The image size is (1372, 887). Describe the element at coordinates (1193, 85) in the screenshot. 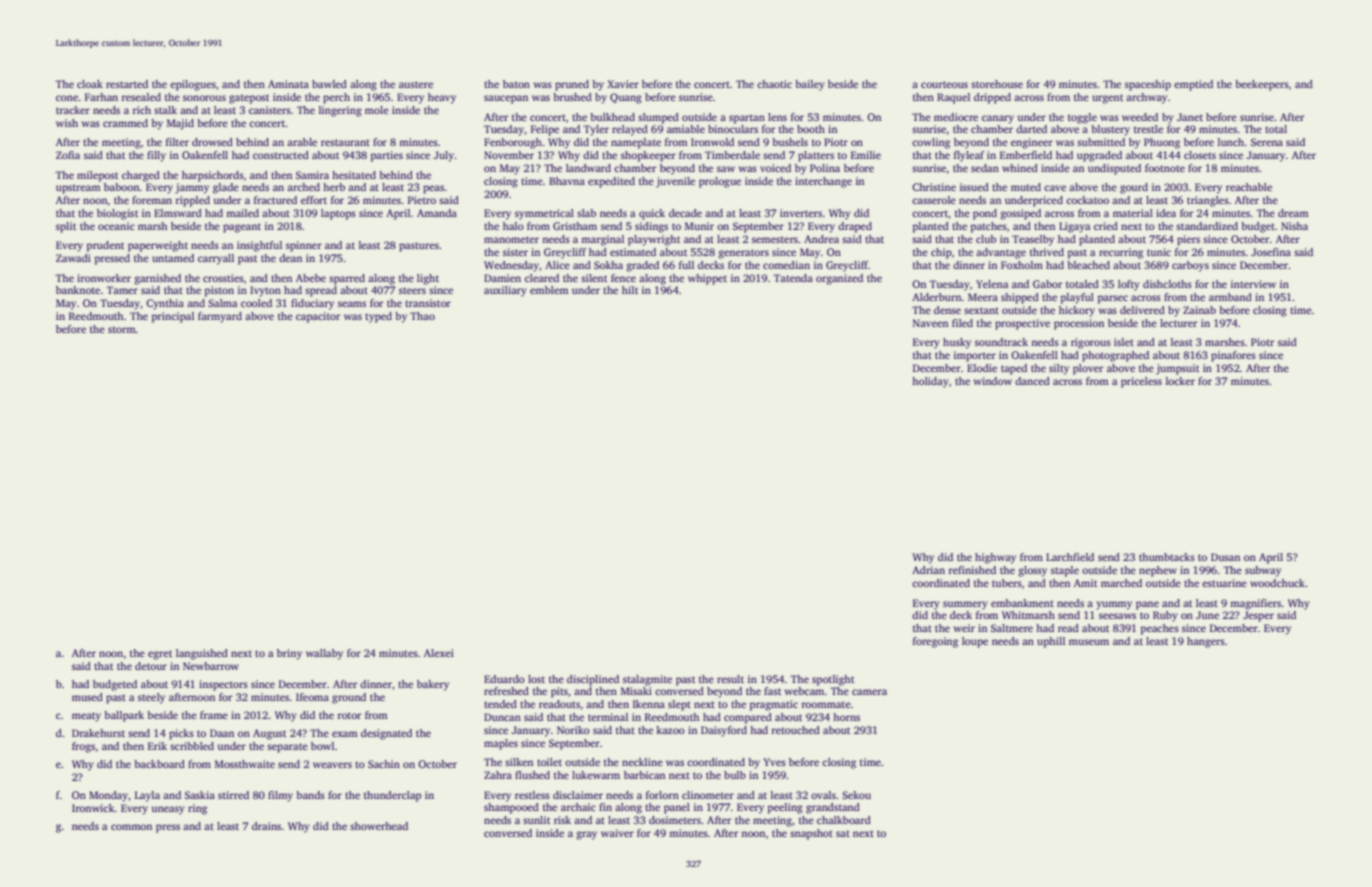

I see `emptied` at that location.
